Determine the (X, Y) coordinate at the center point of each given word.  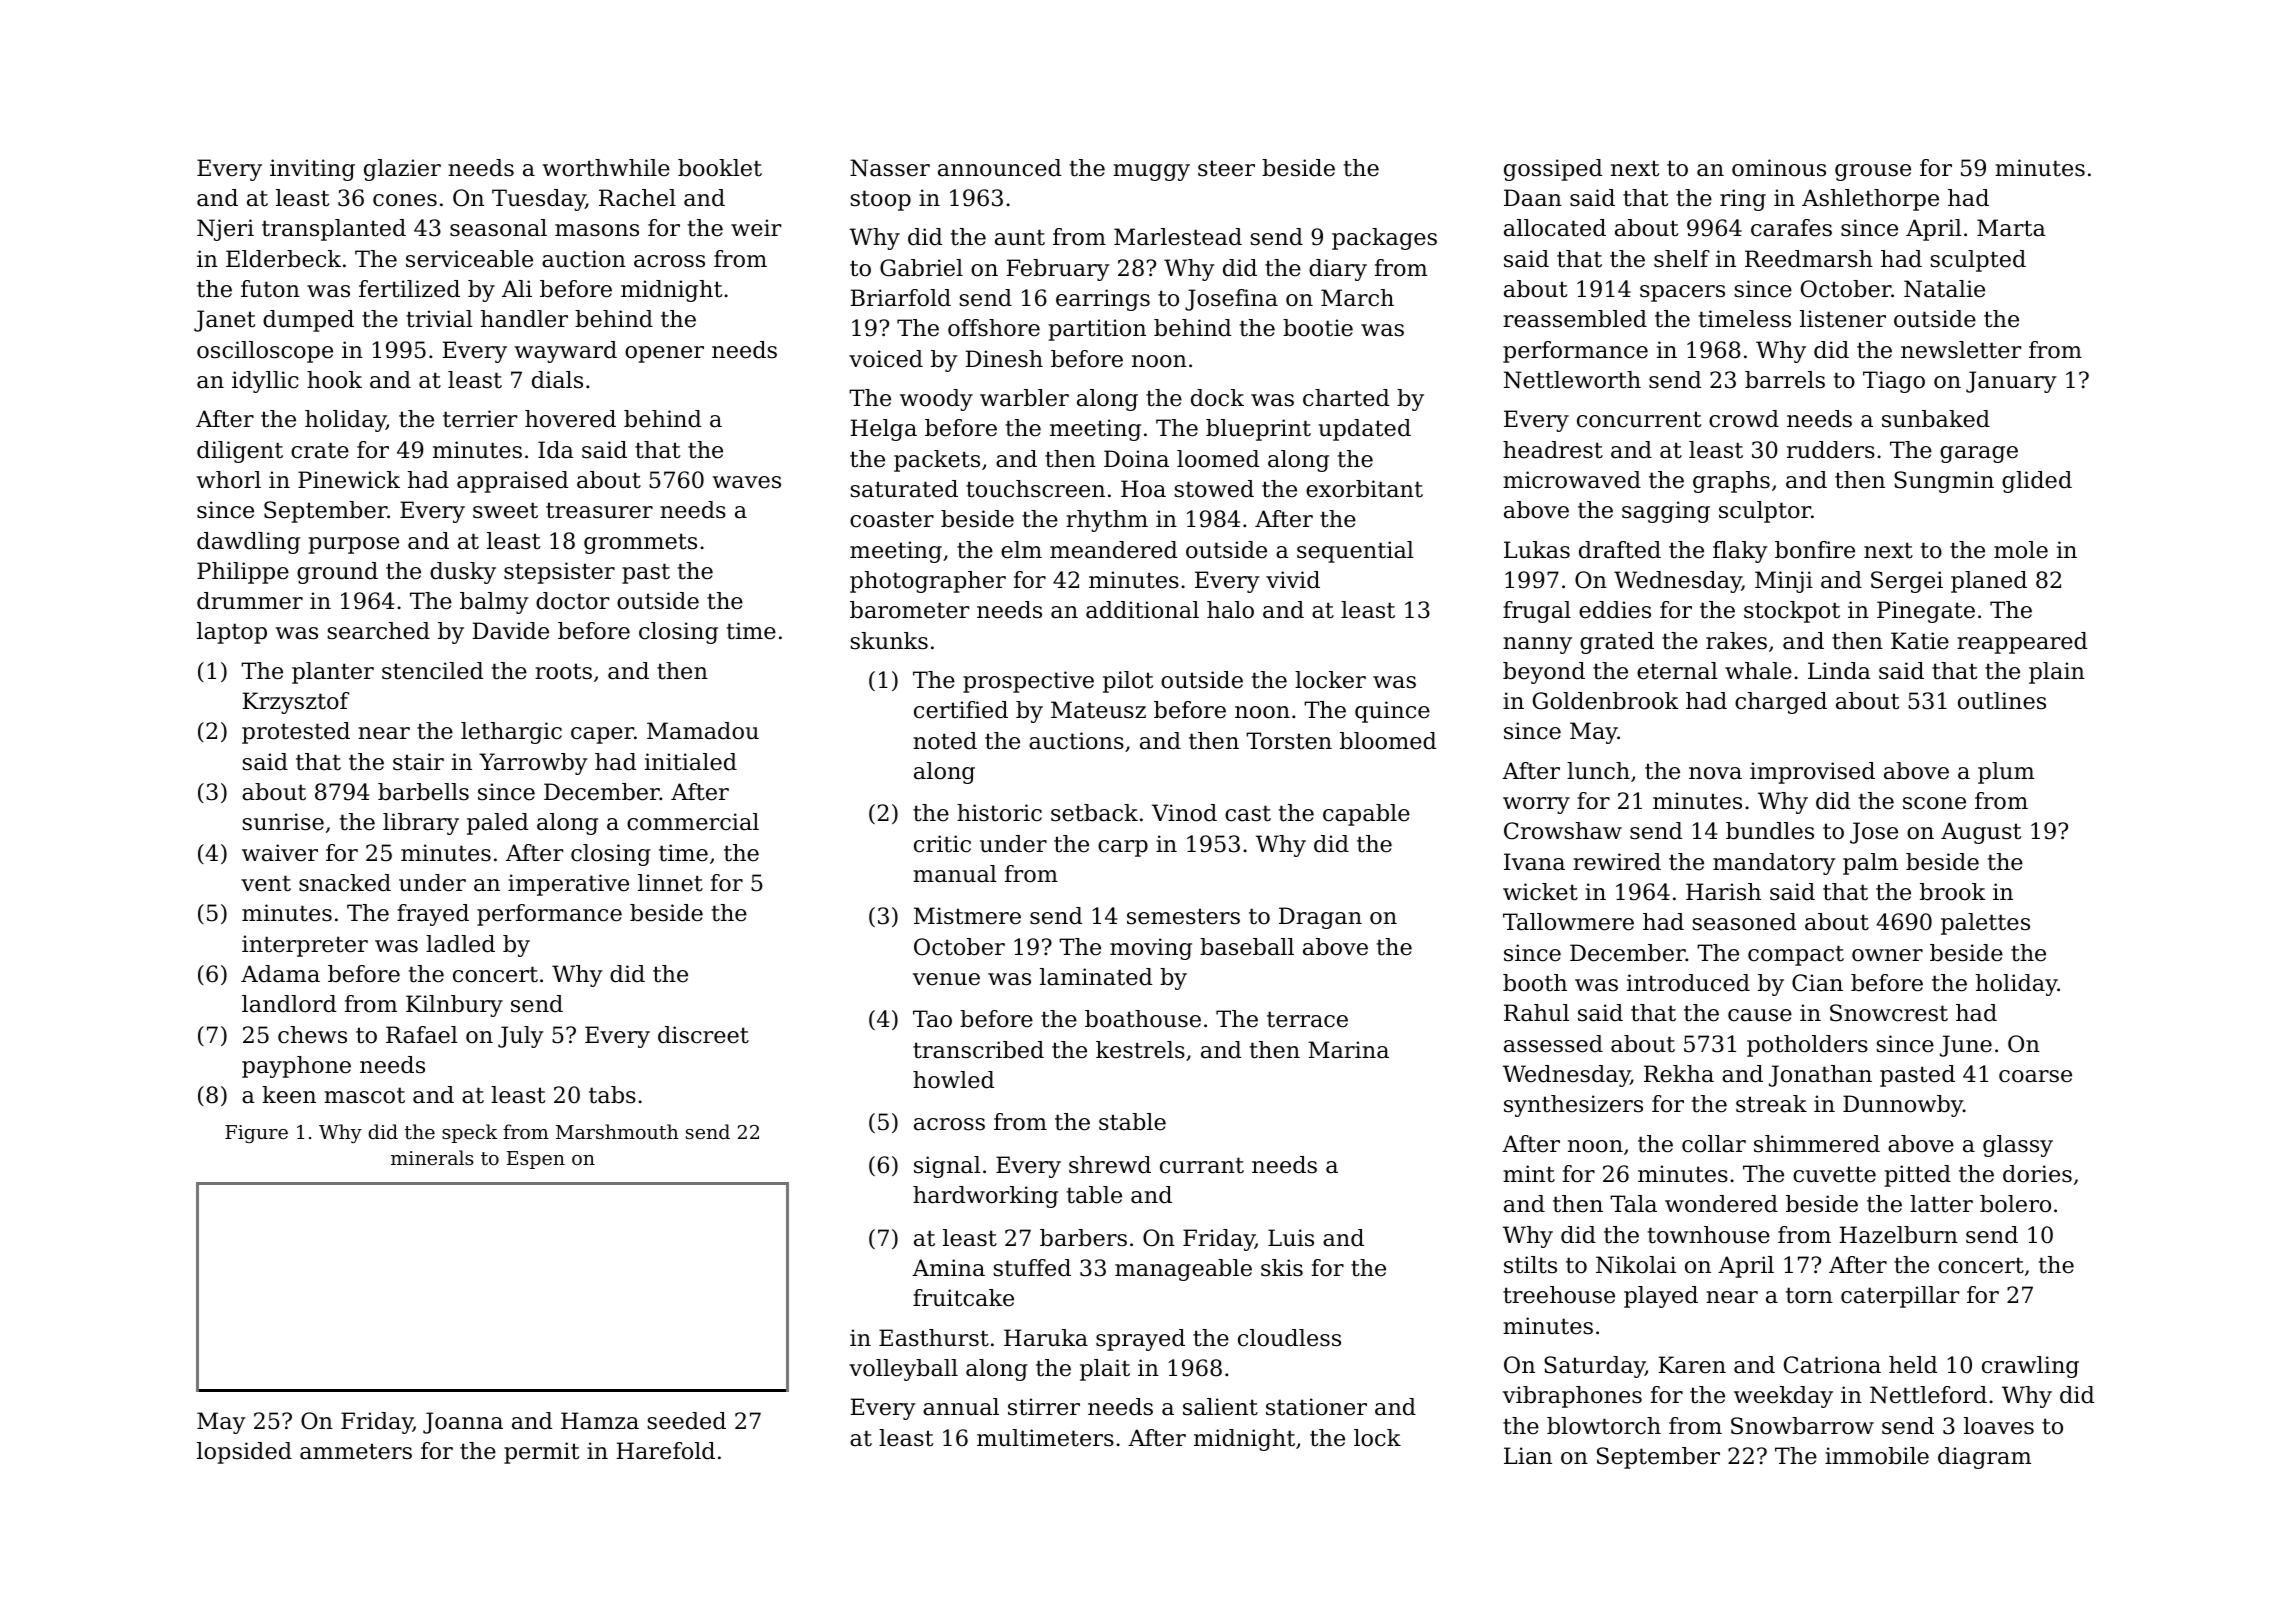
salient (1220, 1407)
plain (2057, 673)
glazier (402, 170)
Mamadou (703, 731)
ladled (460, 944)
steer (1226, 168)
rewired (1617, 862)
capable (1366, 815)
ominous (1779, 168)
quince (1392, 712)
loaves (1999, 1426)
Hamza (600, 1421)
